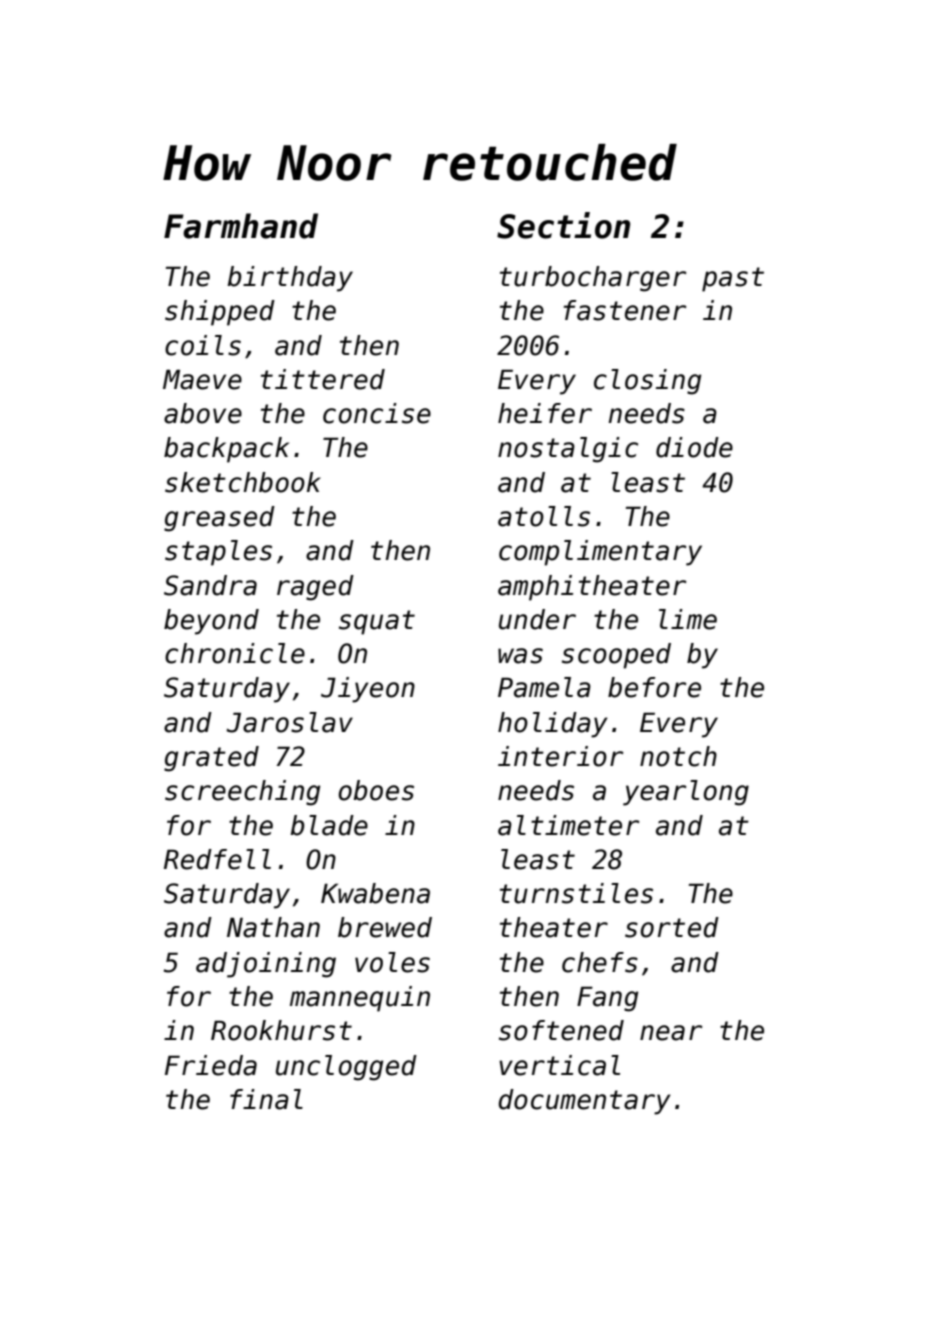 The width and height of the page is (935, 1326). What do you see at coordinates (563, 225) in the page?
I see `Section` at bounding box center [563, 225].
